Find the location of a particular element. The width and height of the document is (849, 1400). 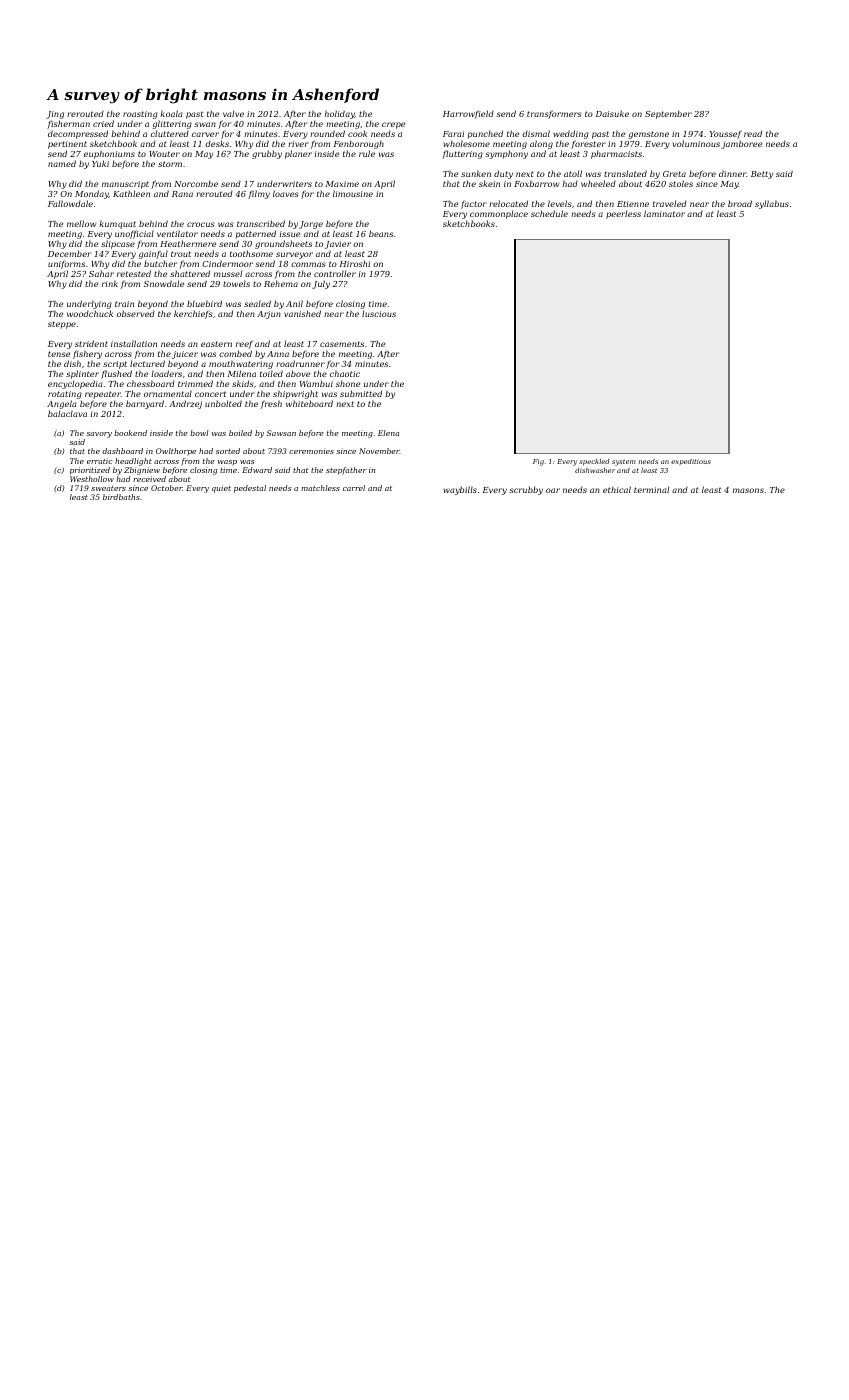

syllabus is located at coordinates (772, 204).
